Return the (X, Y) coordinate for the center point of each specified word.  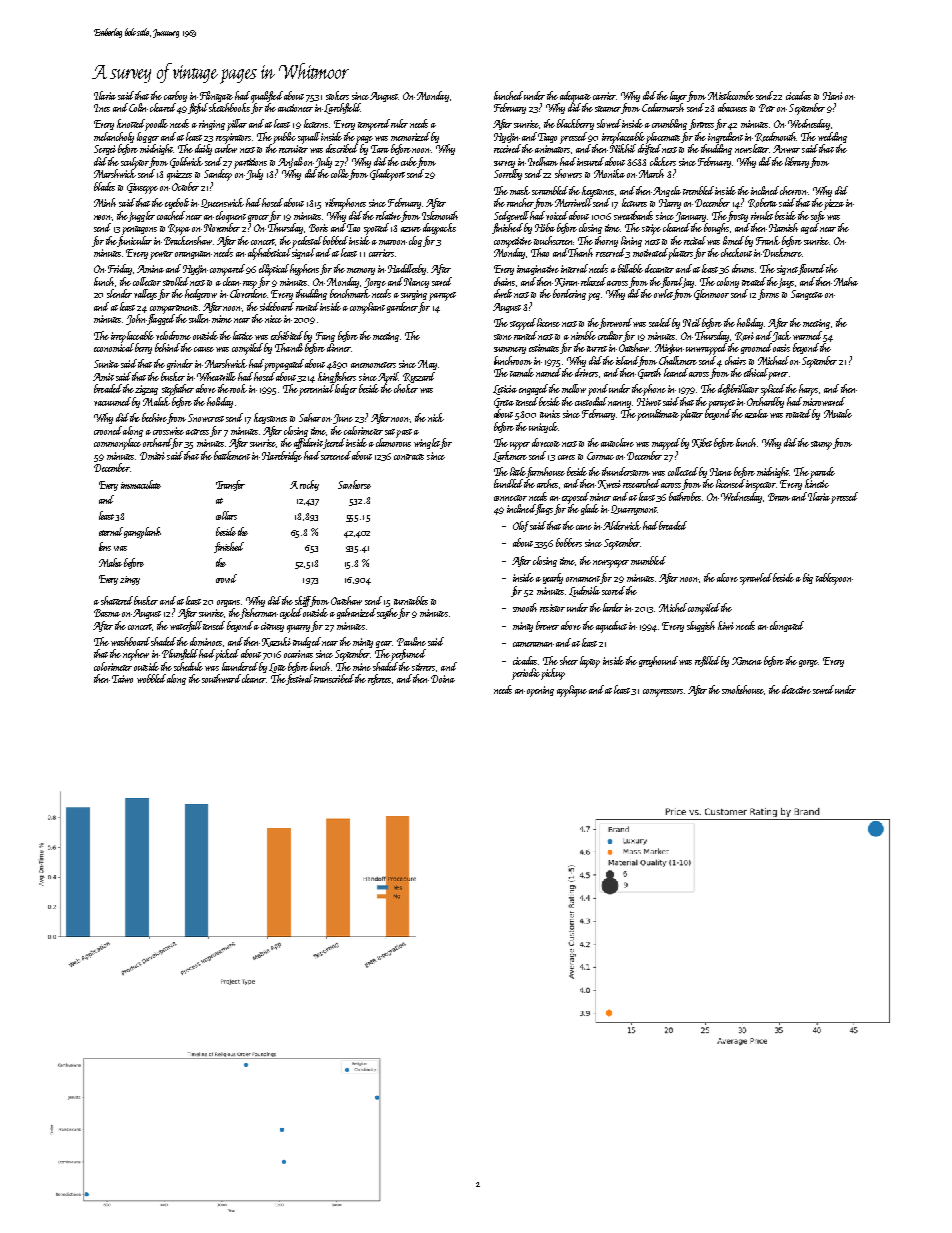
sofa (818, 216)
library (797, 162)
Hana (721, 472)
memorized (410, 136)
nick (436, 417)
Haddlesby (407, 269)
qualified (267, 97)
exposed (575, 498)
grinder (180, 364)
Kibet (702, 443)
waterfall (186, 626)
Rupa (179, 229)
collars (226, 515)
